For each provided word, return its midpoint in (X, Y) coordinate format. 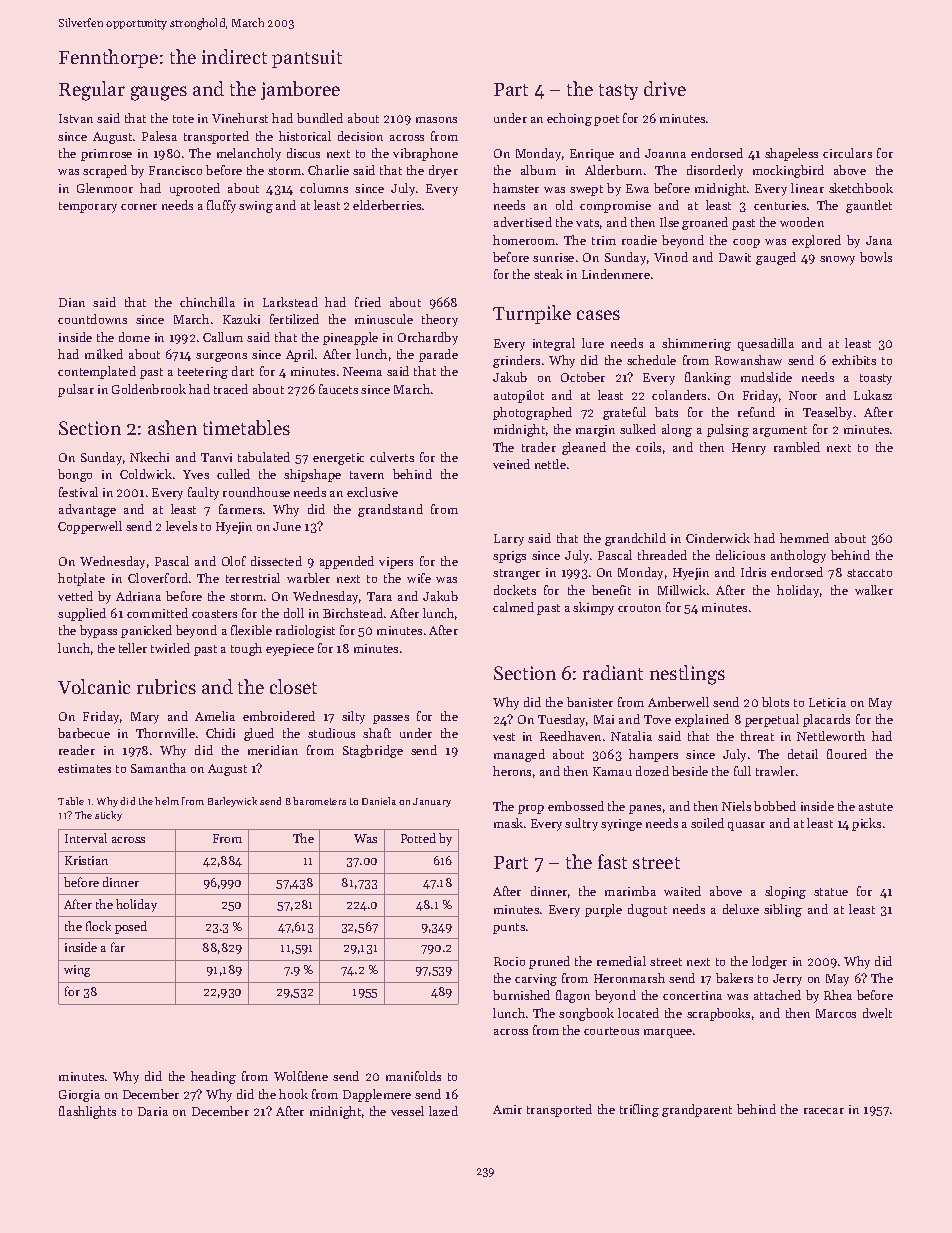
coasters (214, 614)
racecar (824, 1111)
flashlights (87, 1112)
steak (548, 274)
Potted (418, 838)
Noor (803, 395)
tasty (618, 92)
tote (183, 119)
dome (134, 337)
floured (847, 754)
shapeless (791, 154)
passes (391, 719)
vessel (407, 1111)
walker (874, 590)
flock (98, 926)
